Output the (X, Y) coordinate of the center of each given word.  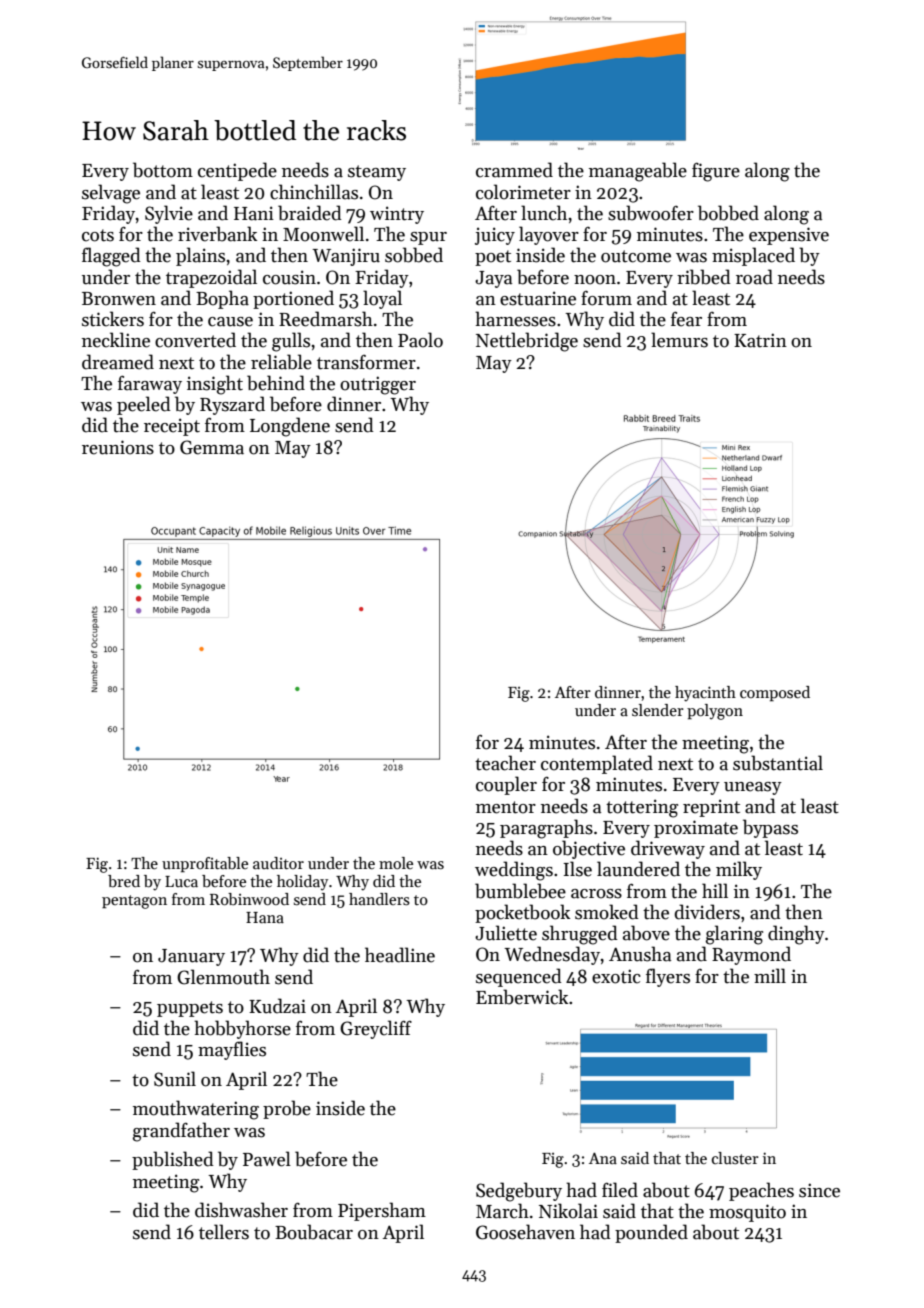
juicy (495, 236)
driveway (668, 849)
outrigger (378, 385)
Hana (265, 917)
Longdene (290, 427)
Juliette (506, 933)
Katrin (760, 340)
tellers (224, 1232)
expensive (789, 236)
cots (98, 235)
